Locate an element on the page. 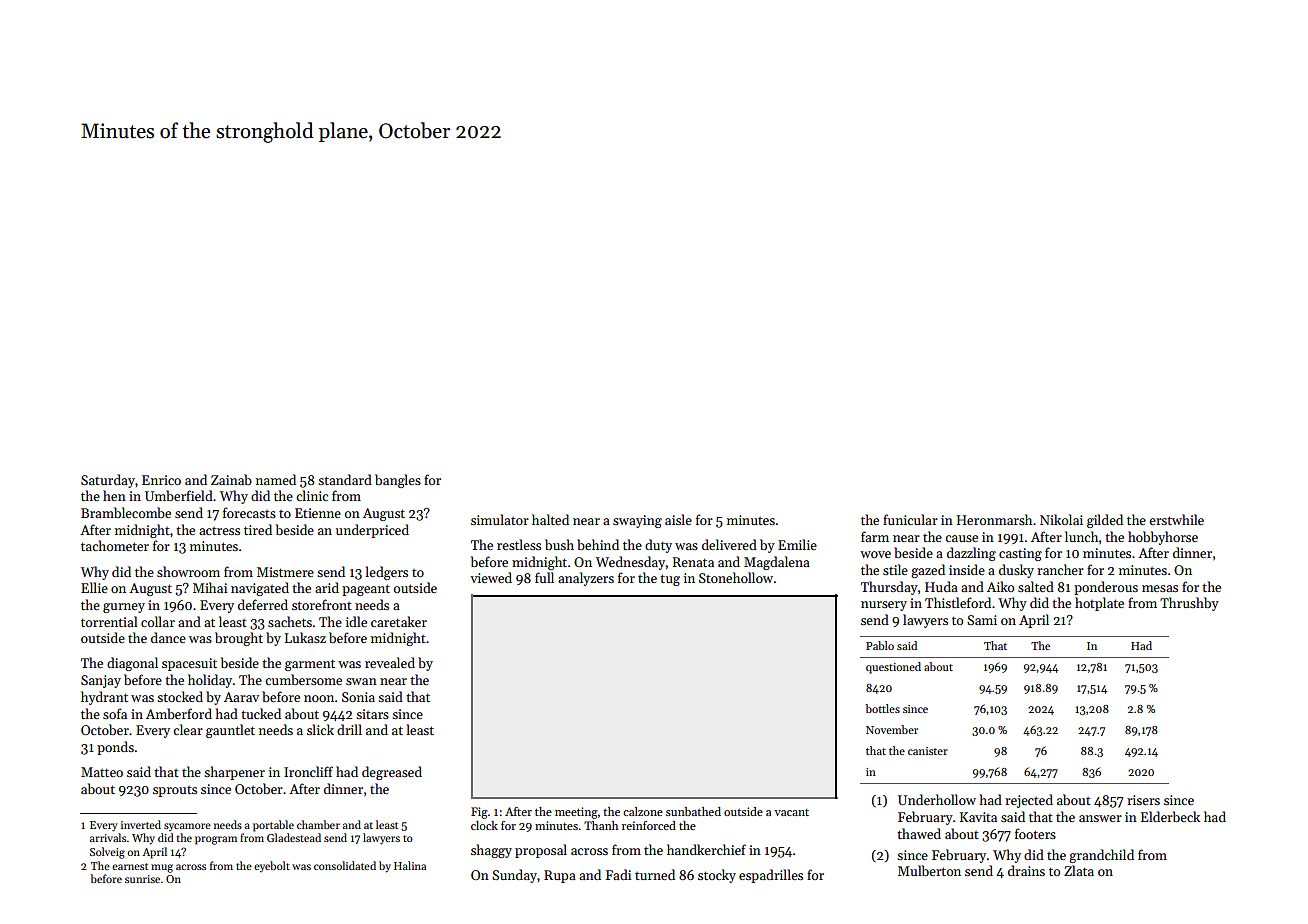 Image resolution: width=1308 pixels, height=924 pixels. sunrise is located at coordinates (142, 879).
